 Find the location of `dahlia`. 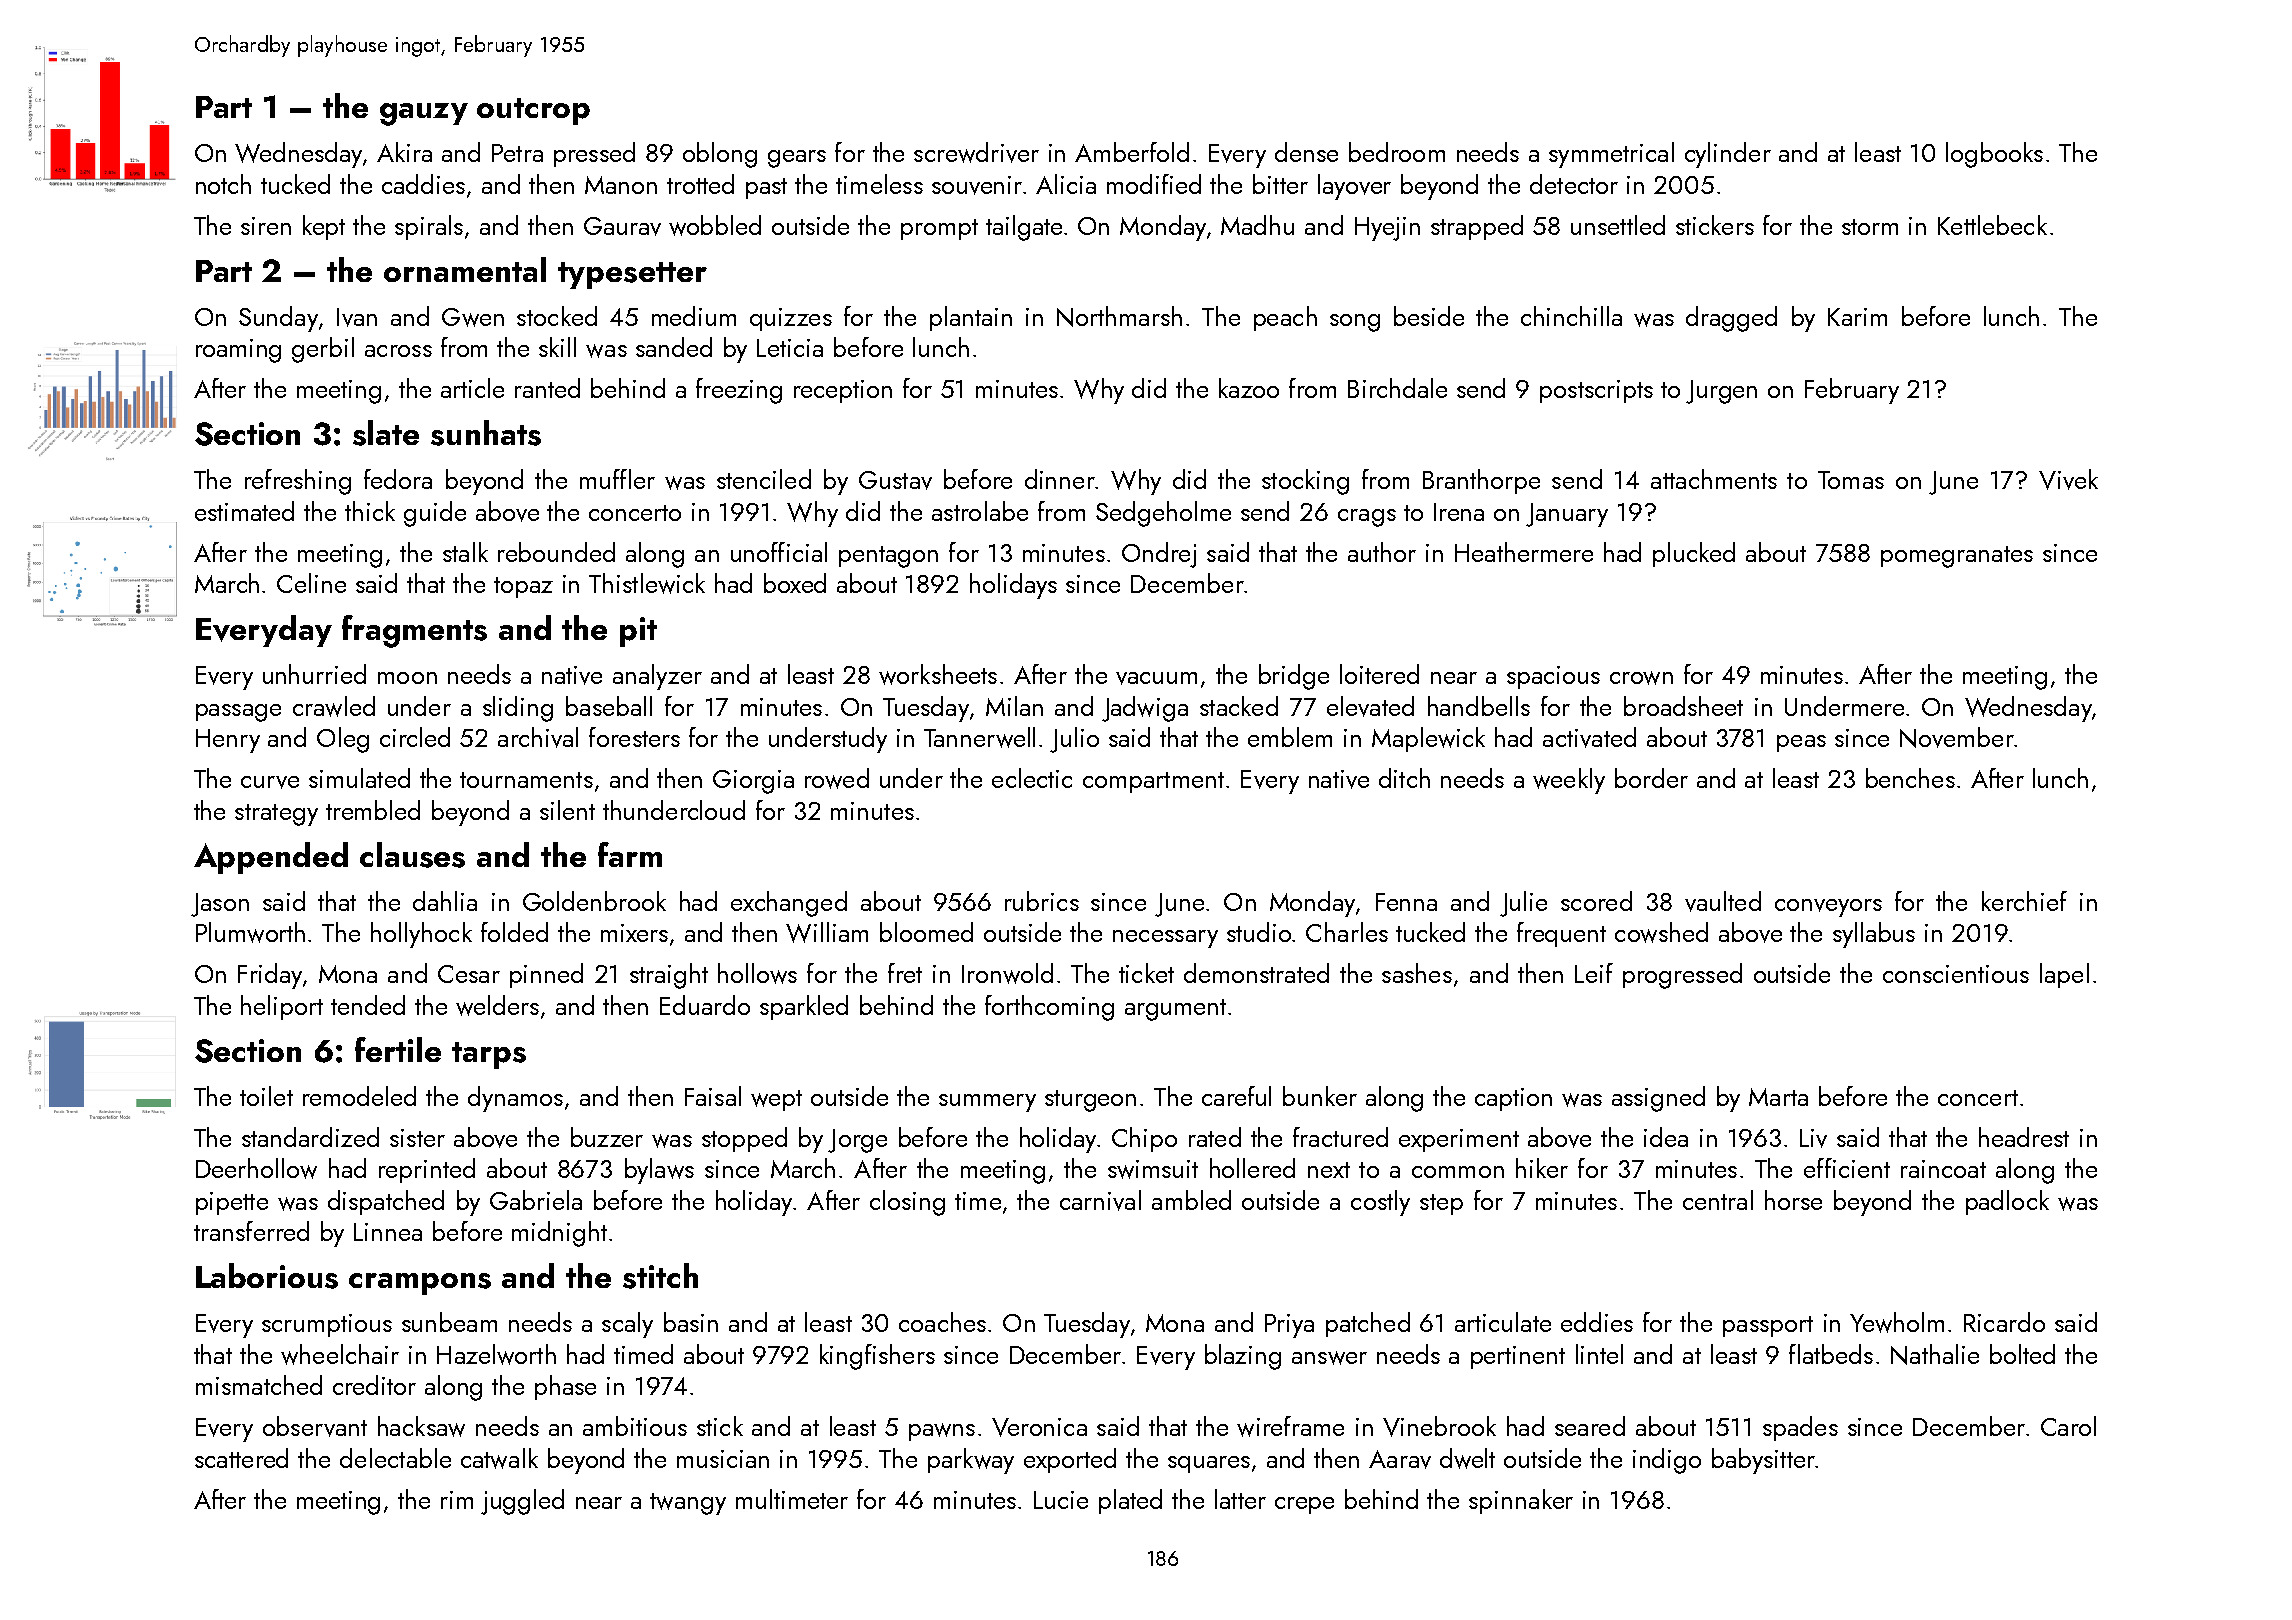

dahlia is located at coordinates (445, 901).
